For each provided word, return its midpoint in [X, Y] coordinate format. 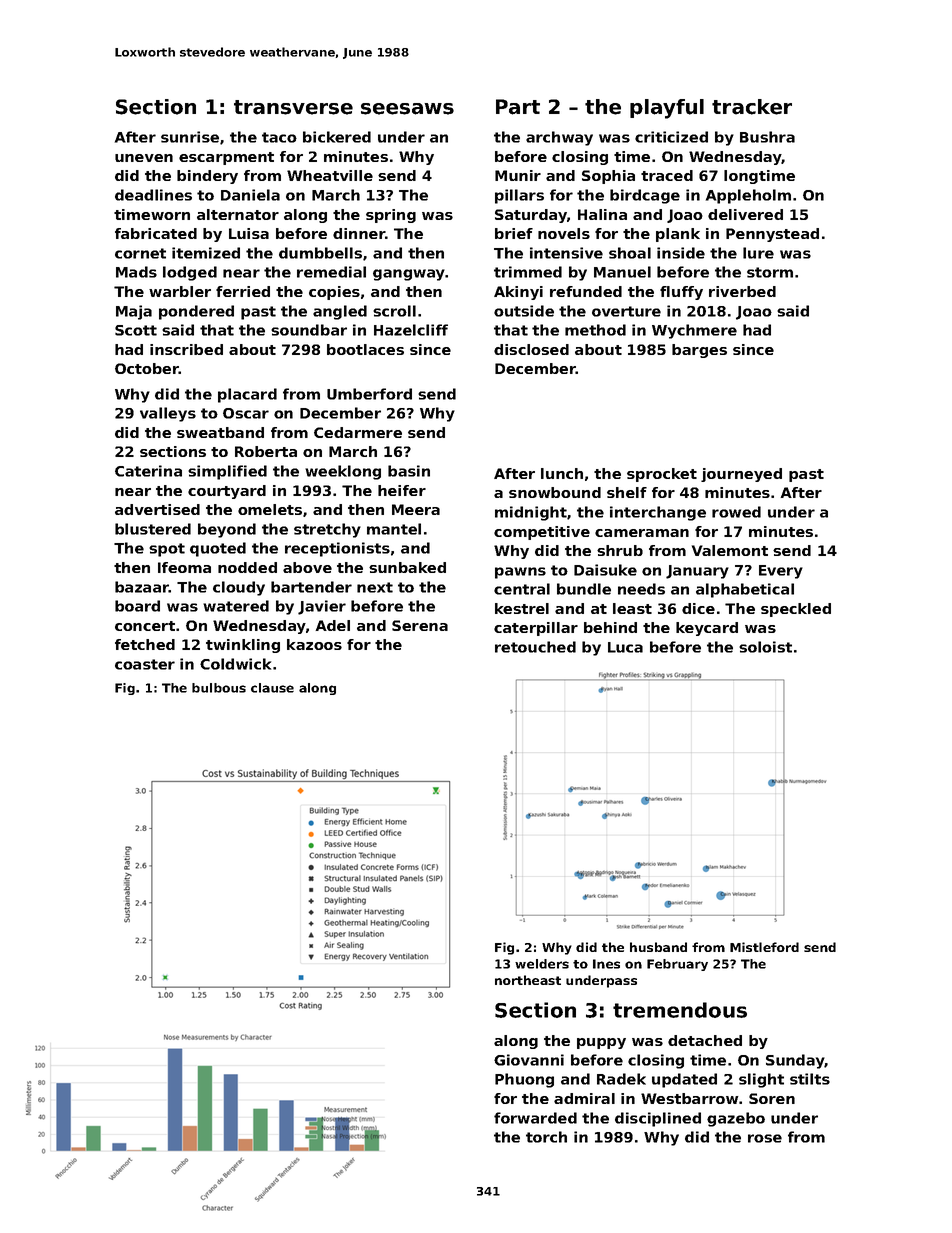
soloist [765, 647]
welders [542, 964]
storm [770, 272]
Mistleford [764, 947]
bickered [337, 137]
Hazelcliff [411, 330]
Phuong [524, 1080]
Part [518, 107]
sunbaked [407, 567]
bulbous [219, 688]
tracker [752, 107]
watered [236, 606]
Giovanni [529, 1060]
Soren [772, 1098]
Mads [136, 272]
